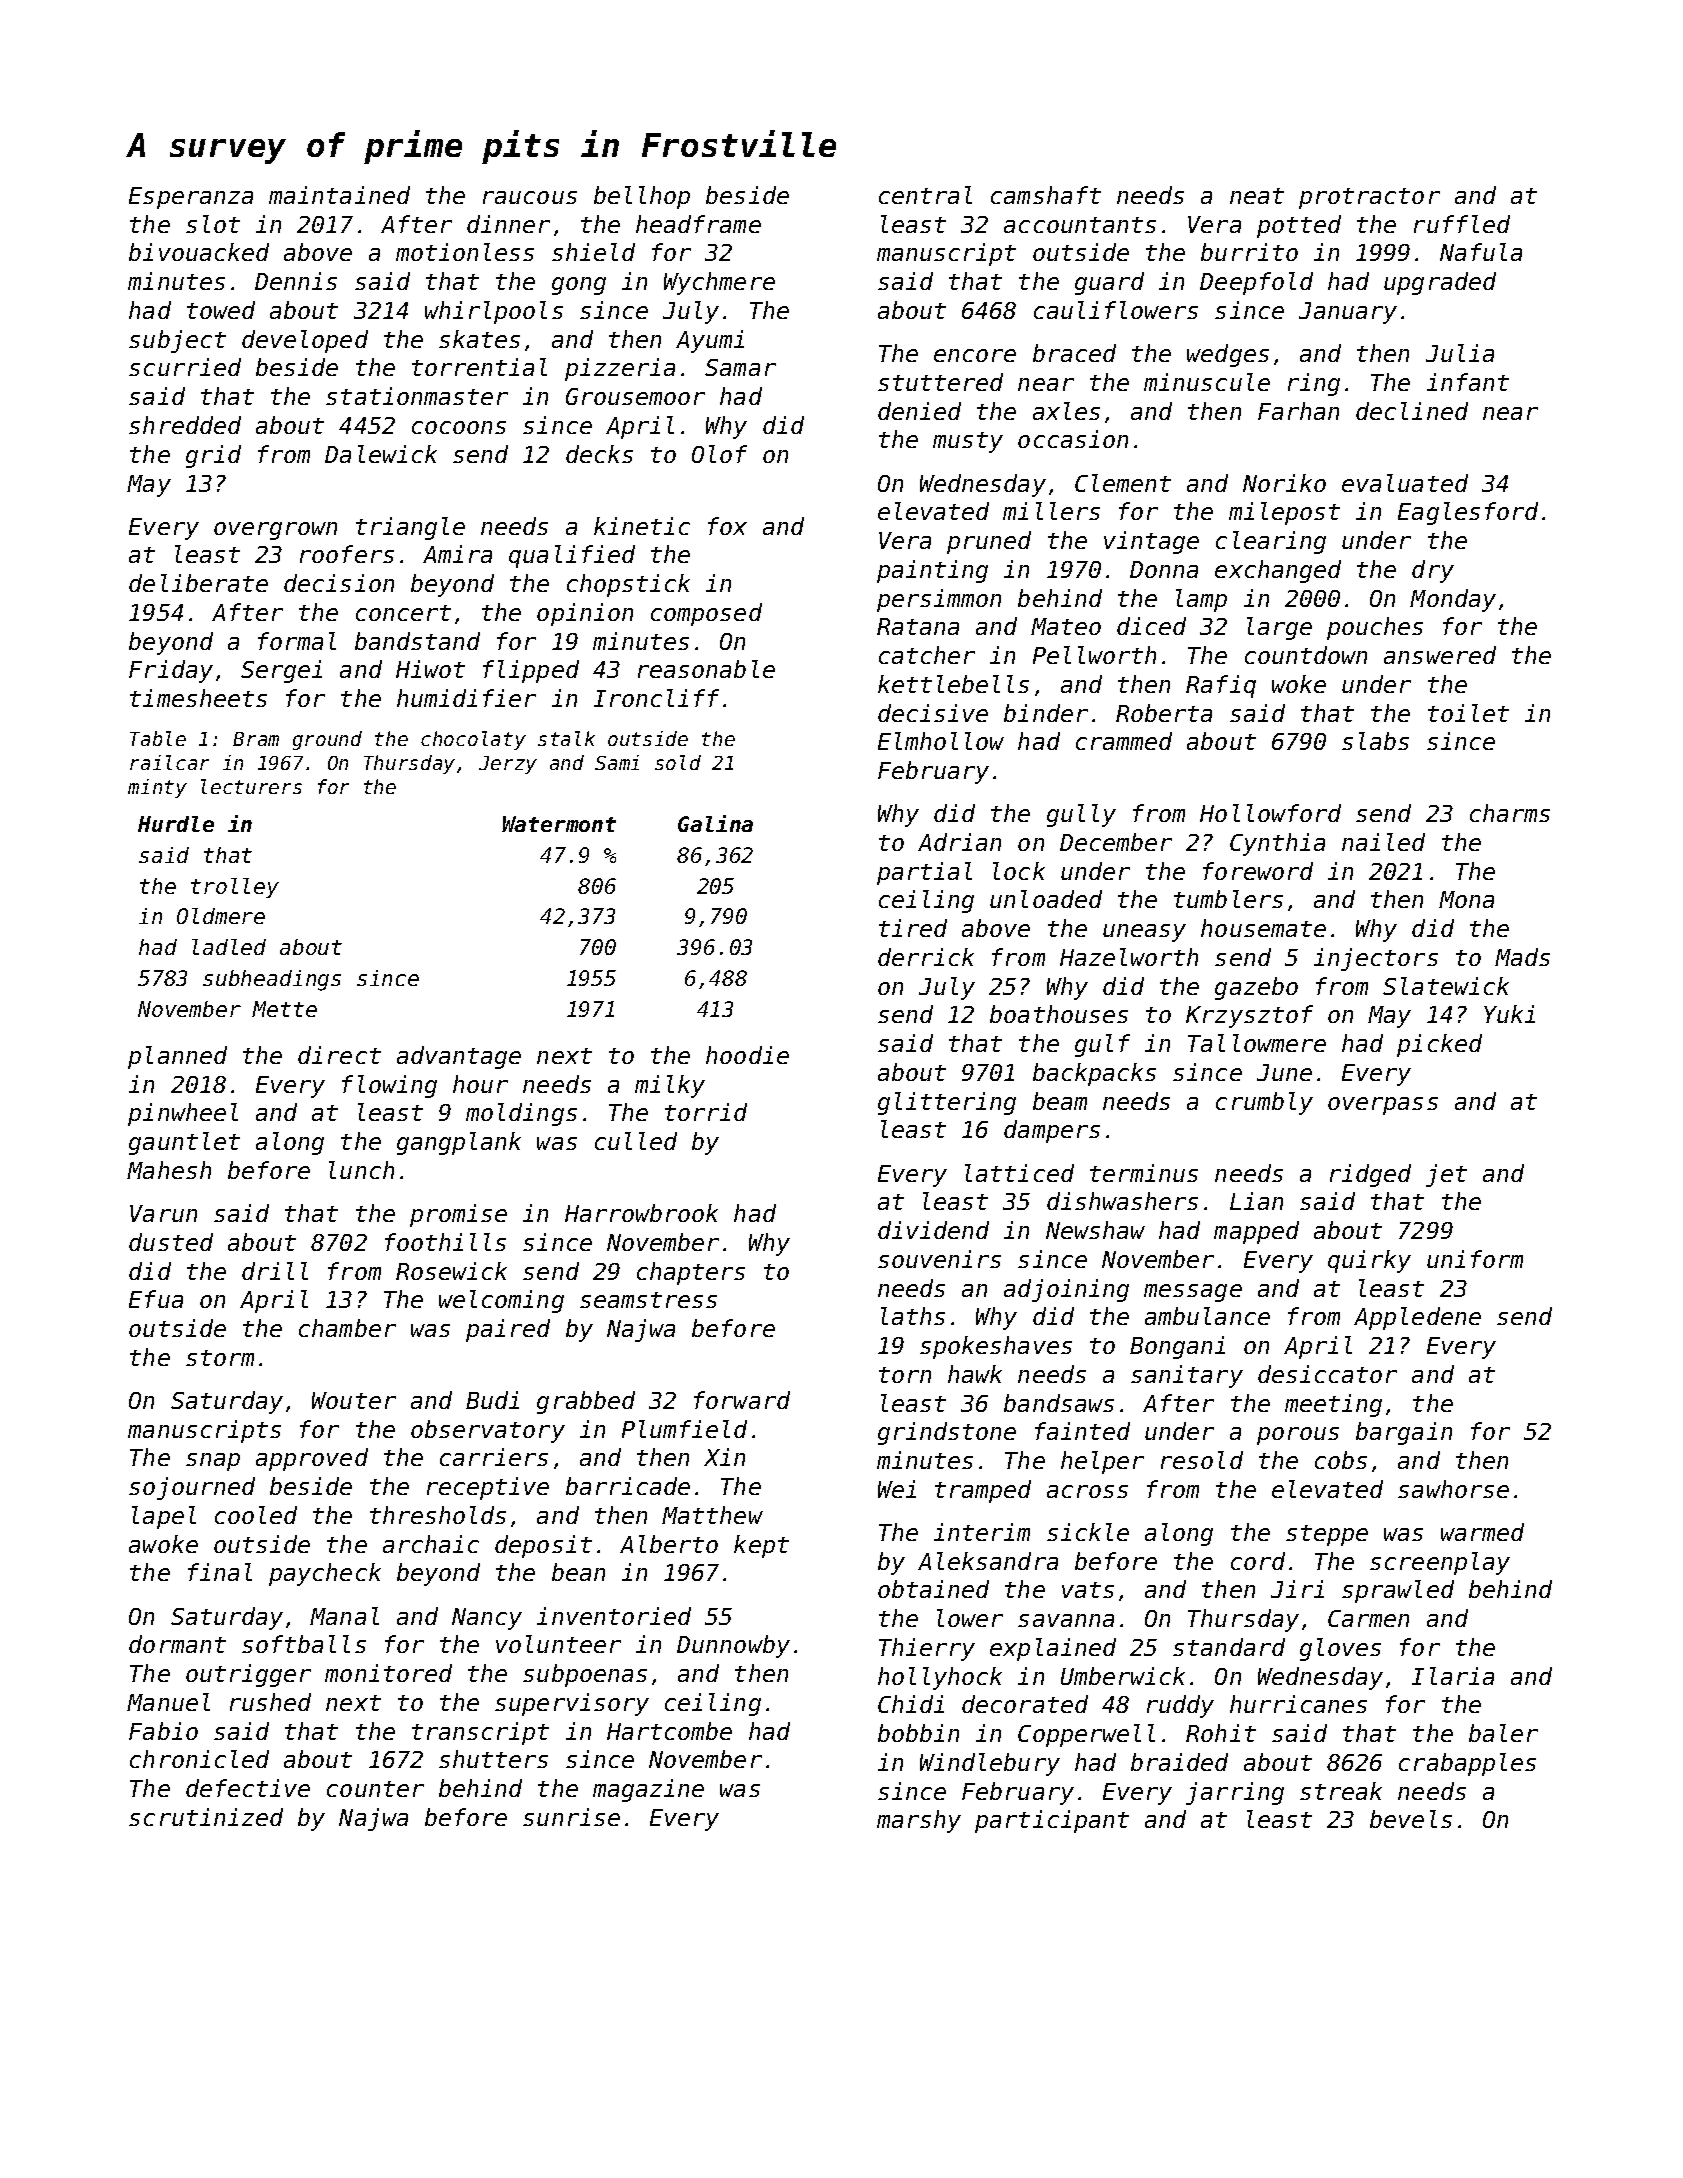 The width and height of the page is (1683, 2178). I want to click on Nafula, so click(1481, 252).
